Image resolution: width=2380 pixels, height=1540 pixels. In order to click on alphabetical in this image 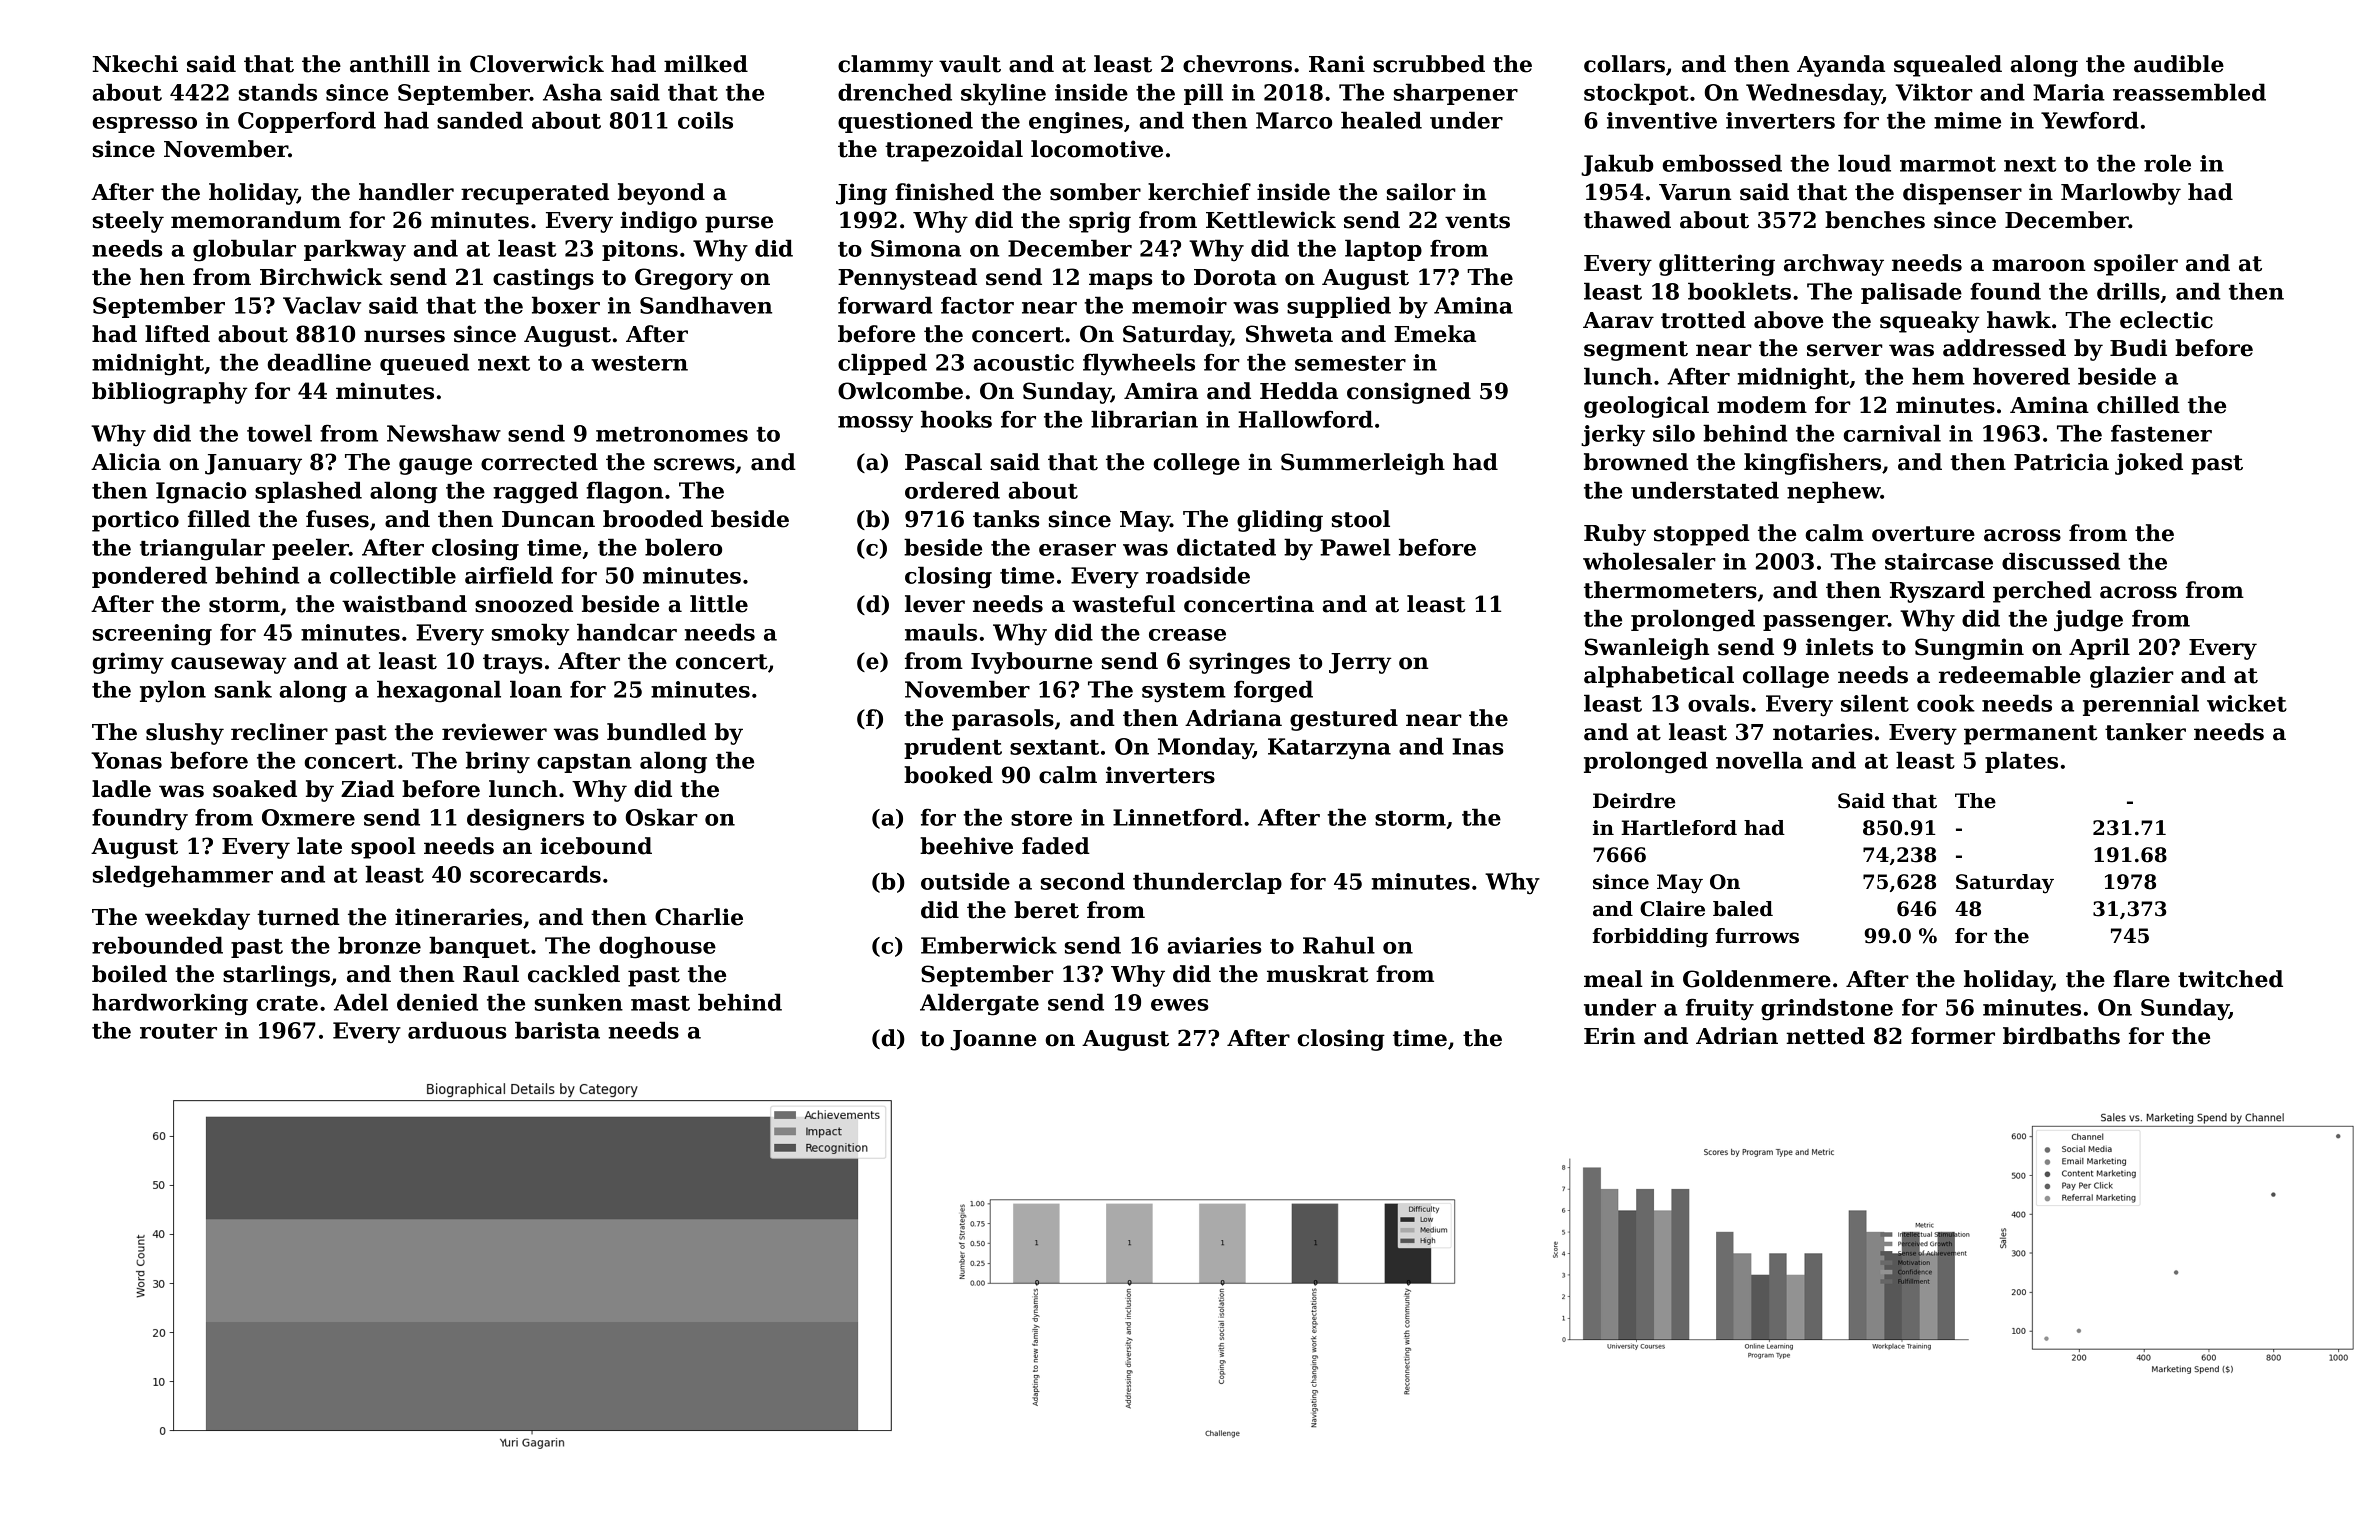, I will do `click(1659, 677)`.
